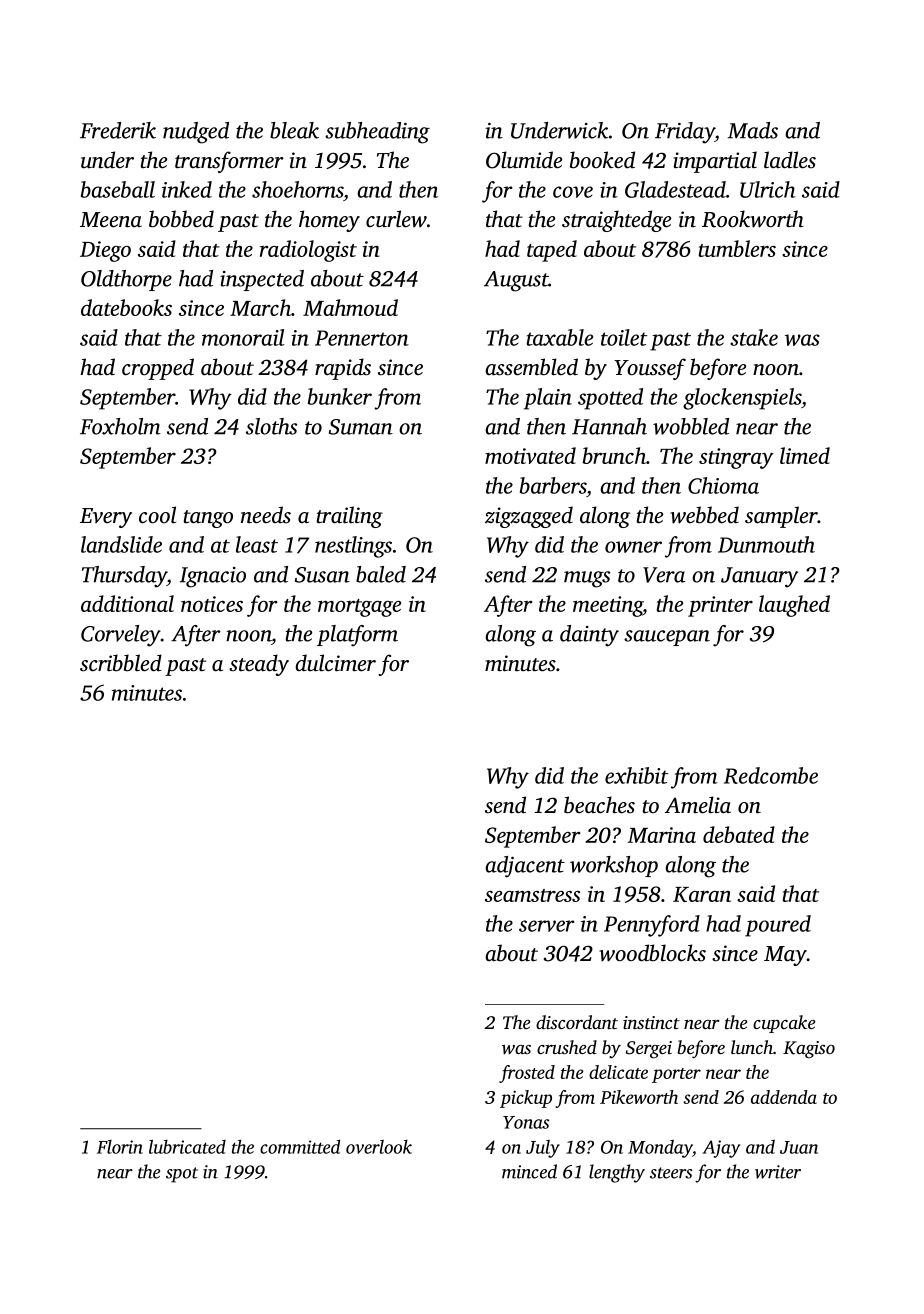 This screenshot has height=1314, width=924. What do you see at coordinates (298, 189) in the screenshot?
I see `shoehorns` at bounding box center [298, 189].
